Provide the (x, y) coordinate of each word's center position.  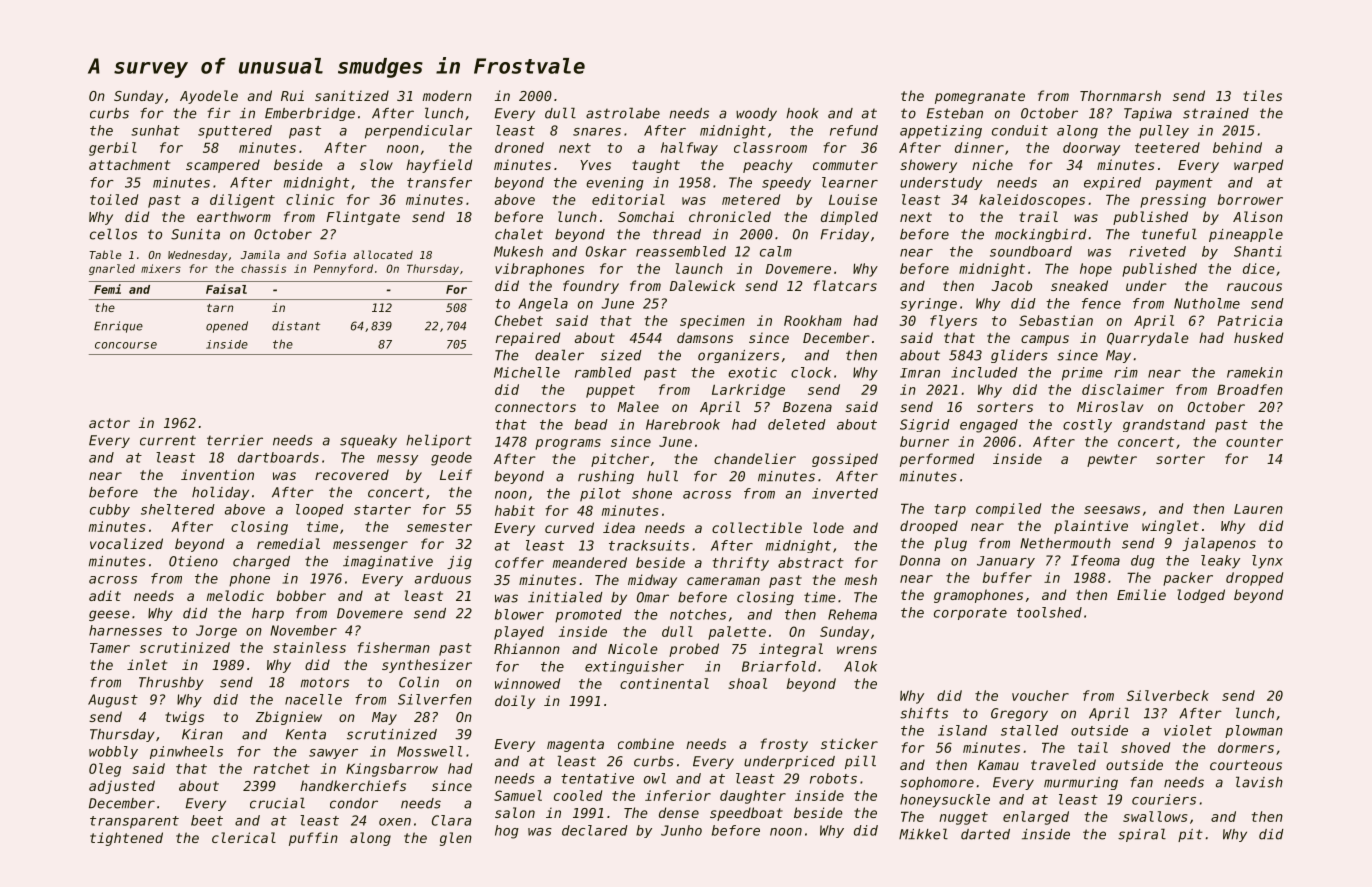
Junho (681, 830)
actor (109, 423)
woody (756, 114)
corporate (970, 614)
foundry (591, 287)
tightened (126, 839)
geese (109, 615)
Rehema (852, 614)
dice (1258, 268)
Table (105, 254)
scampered (223, 166)
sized (621, 355)
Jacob (1012, 285)
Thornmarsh (1120, 95)
